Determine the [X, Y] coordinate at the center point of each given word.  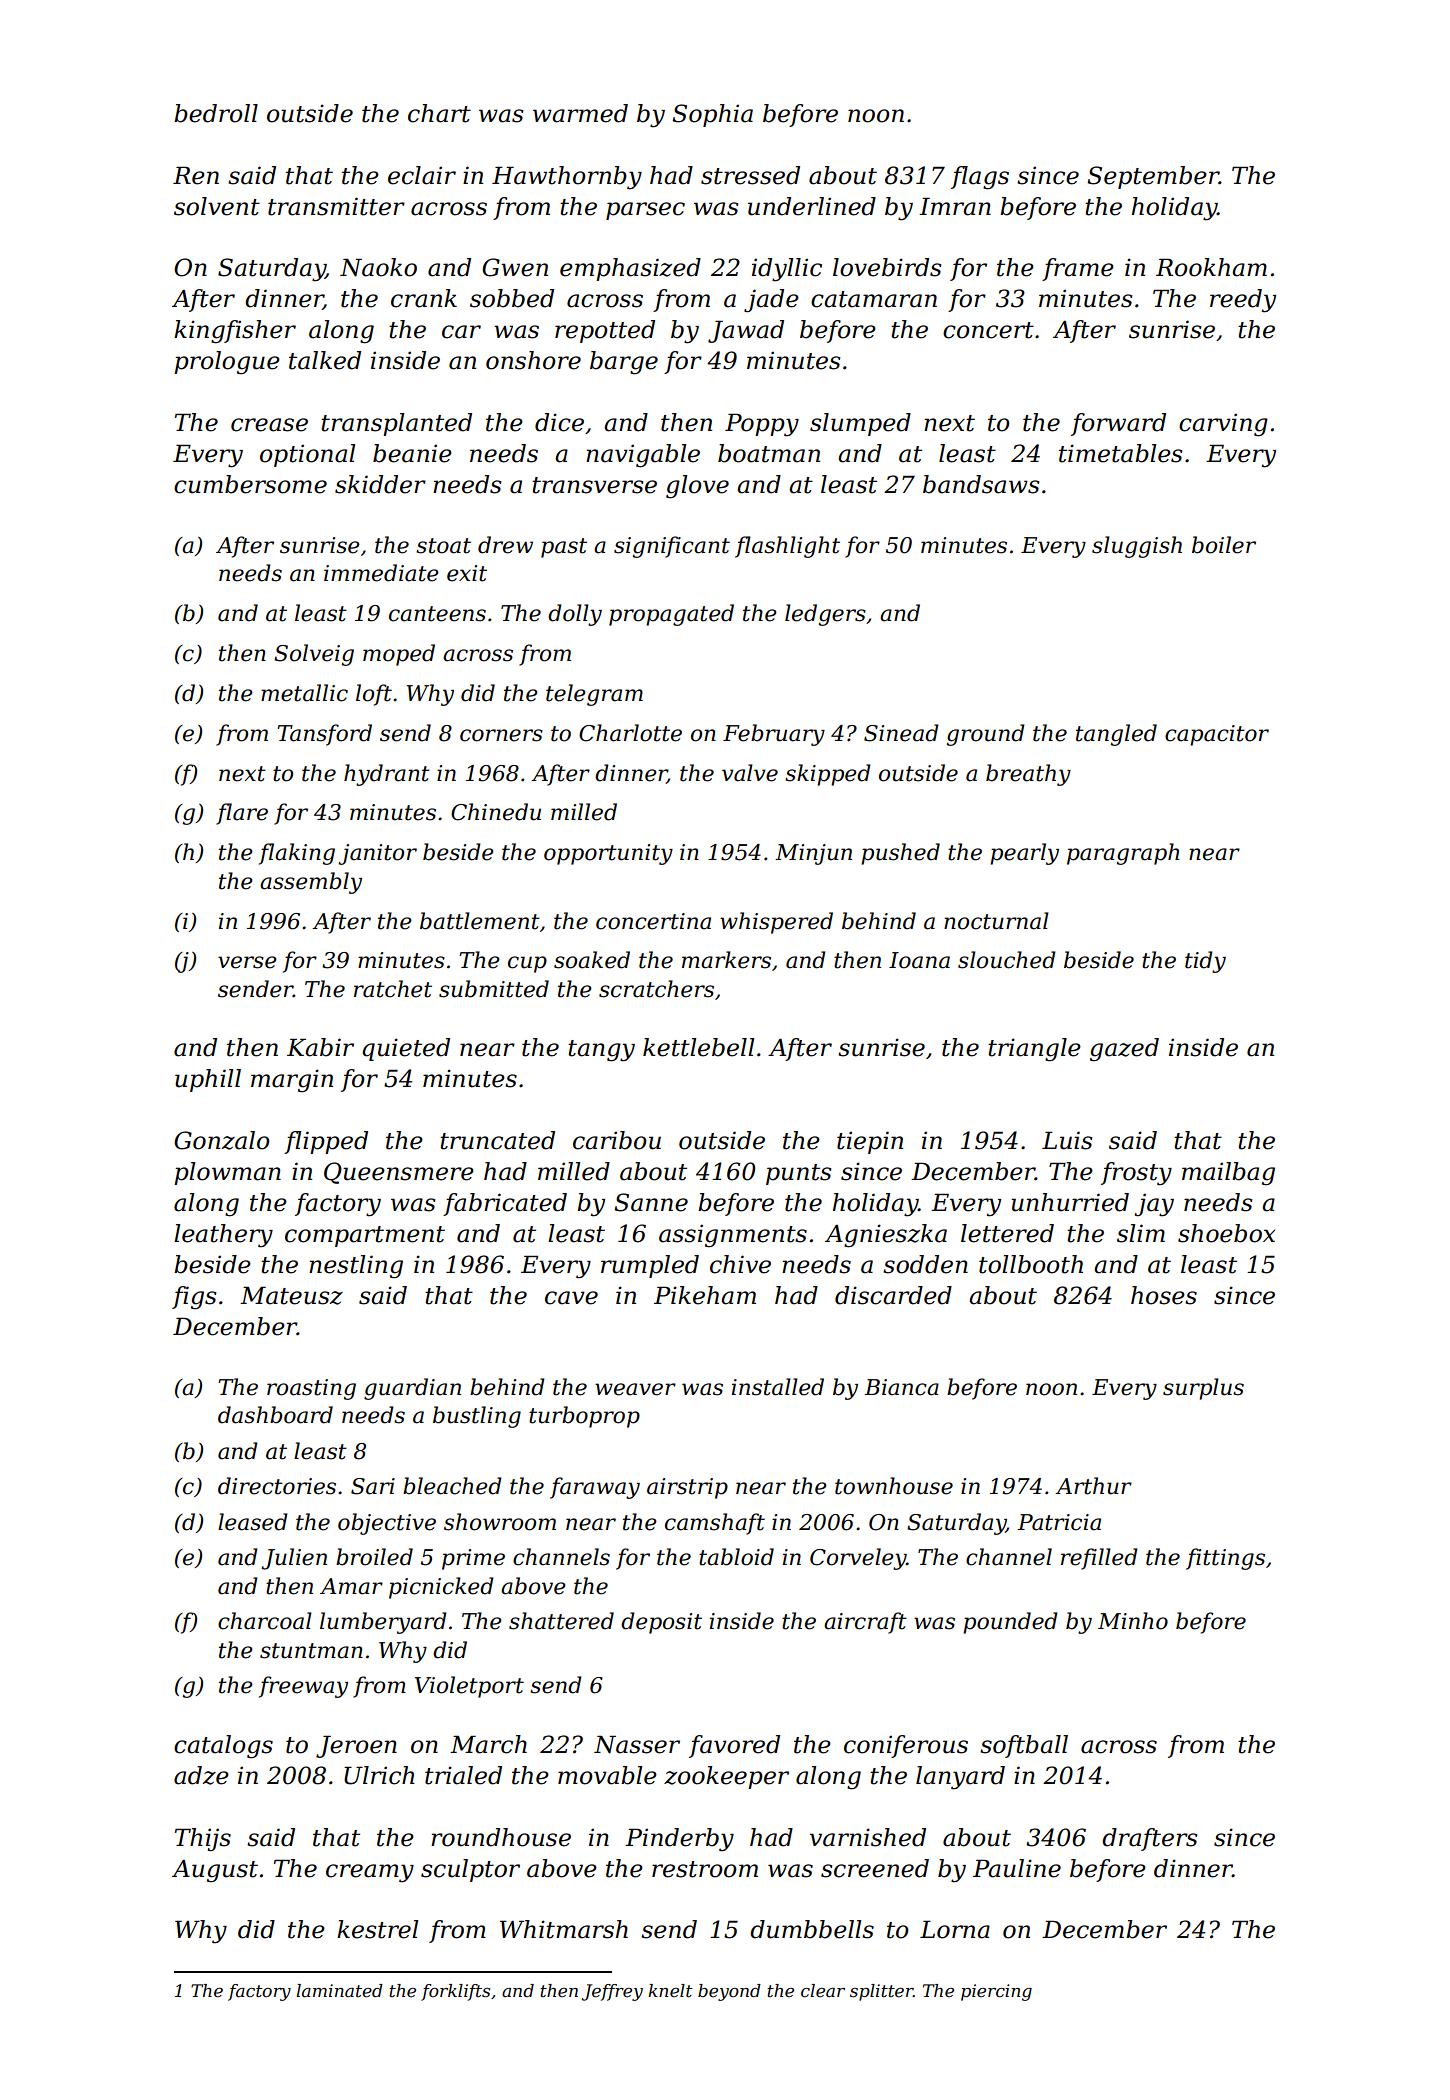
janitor [377, 854]
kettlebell [698, 1047]
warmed [580, 113]
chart [439, 113]
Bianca [901, 1387]
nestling [356, 1266]
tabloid [736, 1557]
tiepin [870, 1142]
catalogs [223, 1747]
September [1153, 177]
